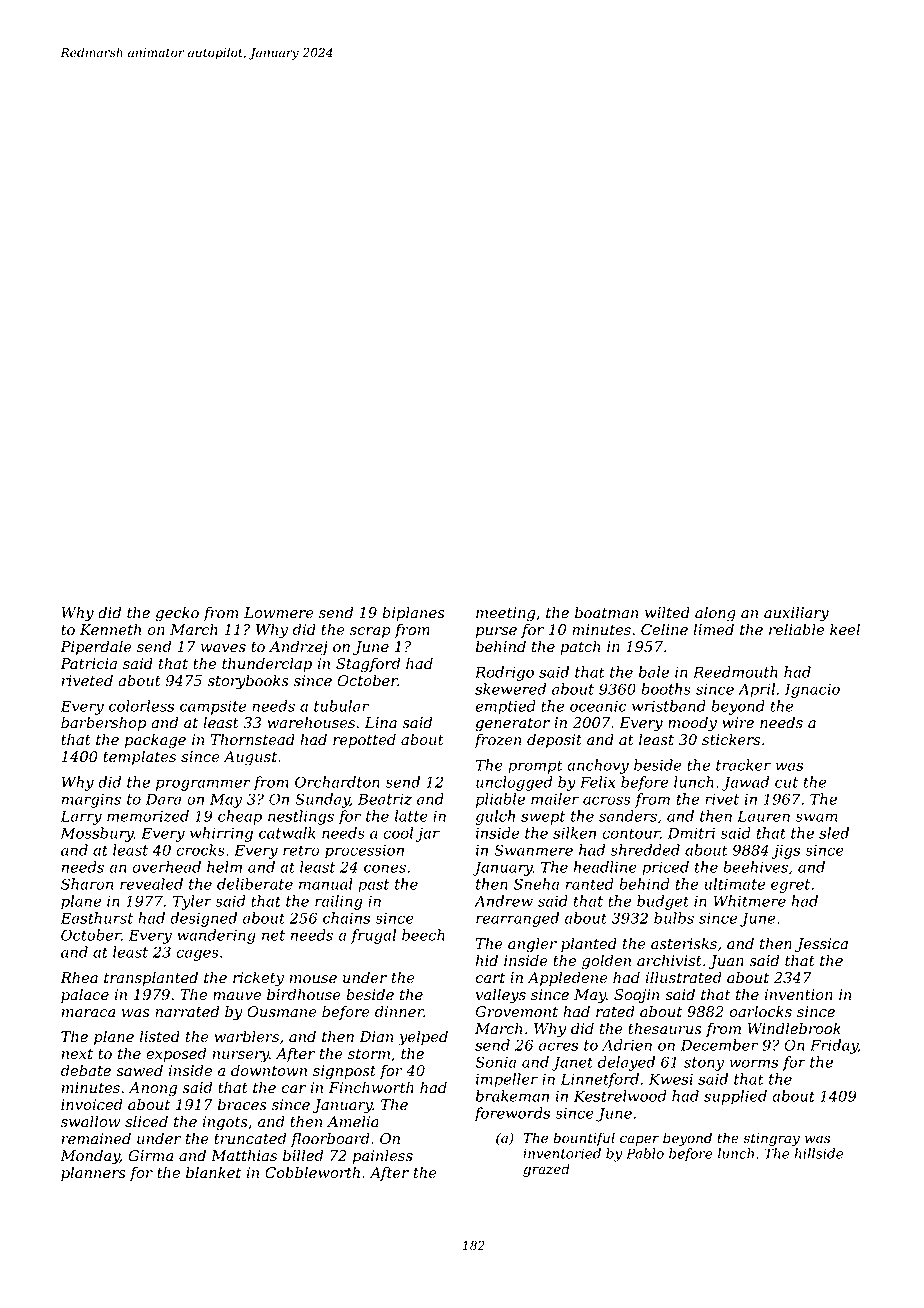  I want to click on grazed, so click(546, 1170).
